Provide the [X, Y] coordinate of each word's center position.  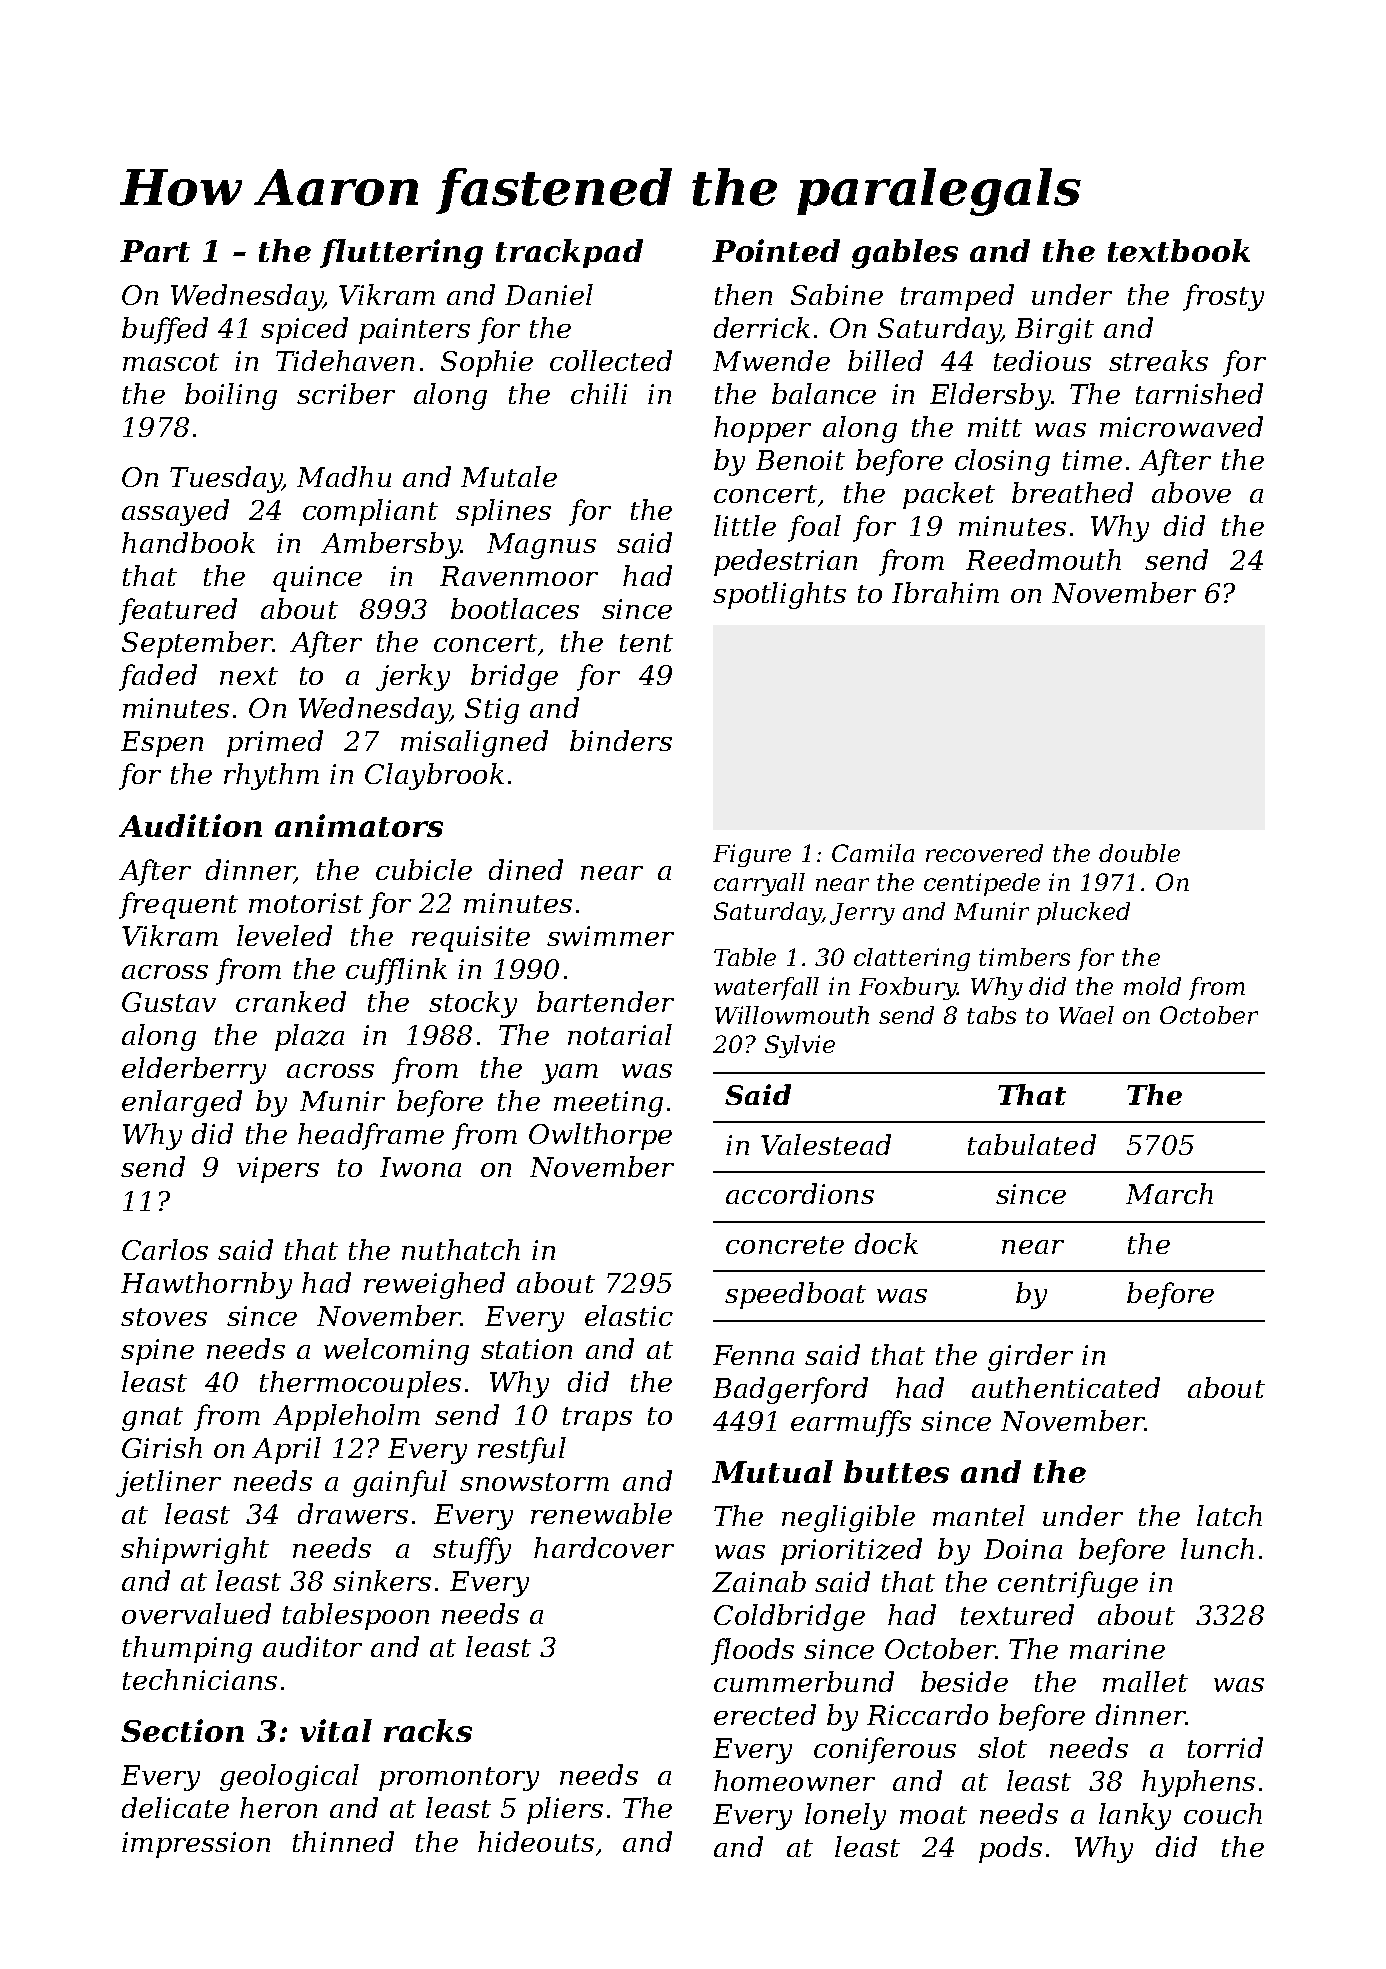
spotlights [779, 595]
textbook [1179, 250]
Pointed [776, 250]
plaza [309, 1037]
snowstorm [534, 1482]
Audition [190, 825]
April [286, 1450]
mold [1152, 986]
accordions [800, 1193]
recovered [984, 853]
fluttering [401, 254]
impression [196, 1845]
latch [1229, 1515]
